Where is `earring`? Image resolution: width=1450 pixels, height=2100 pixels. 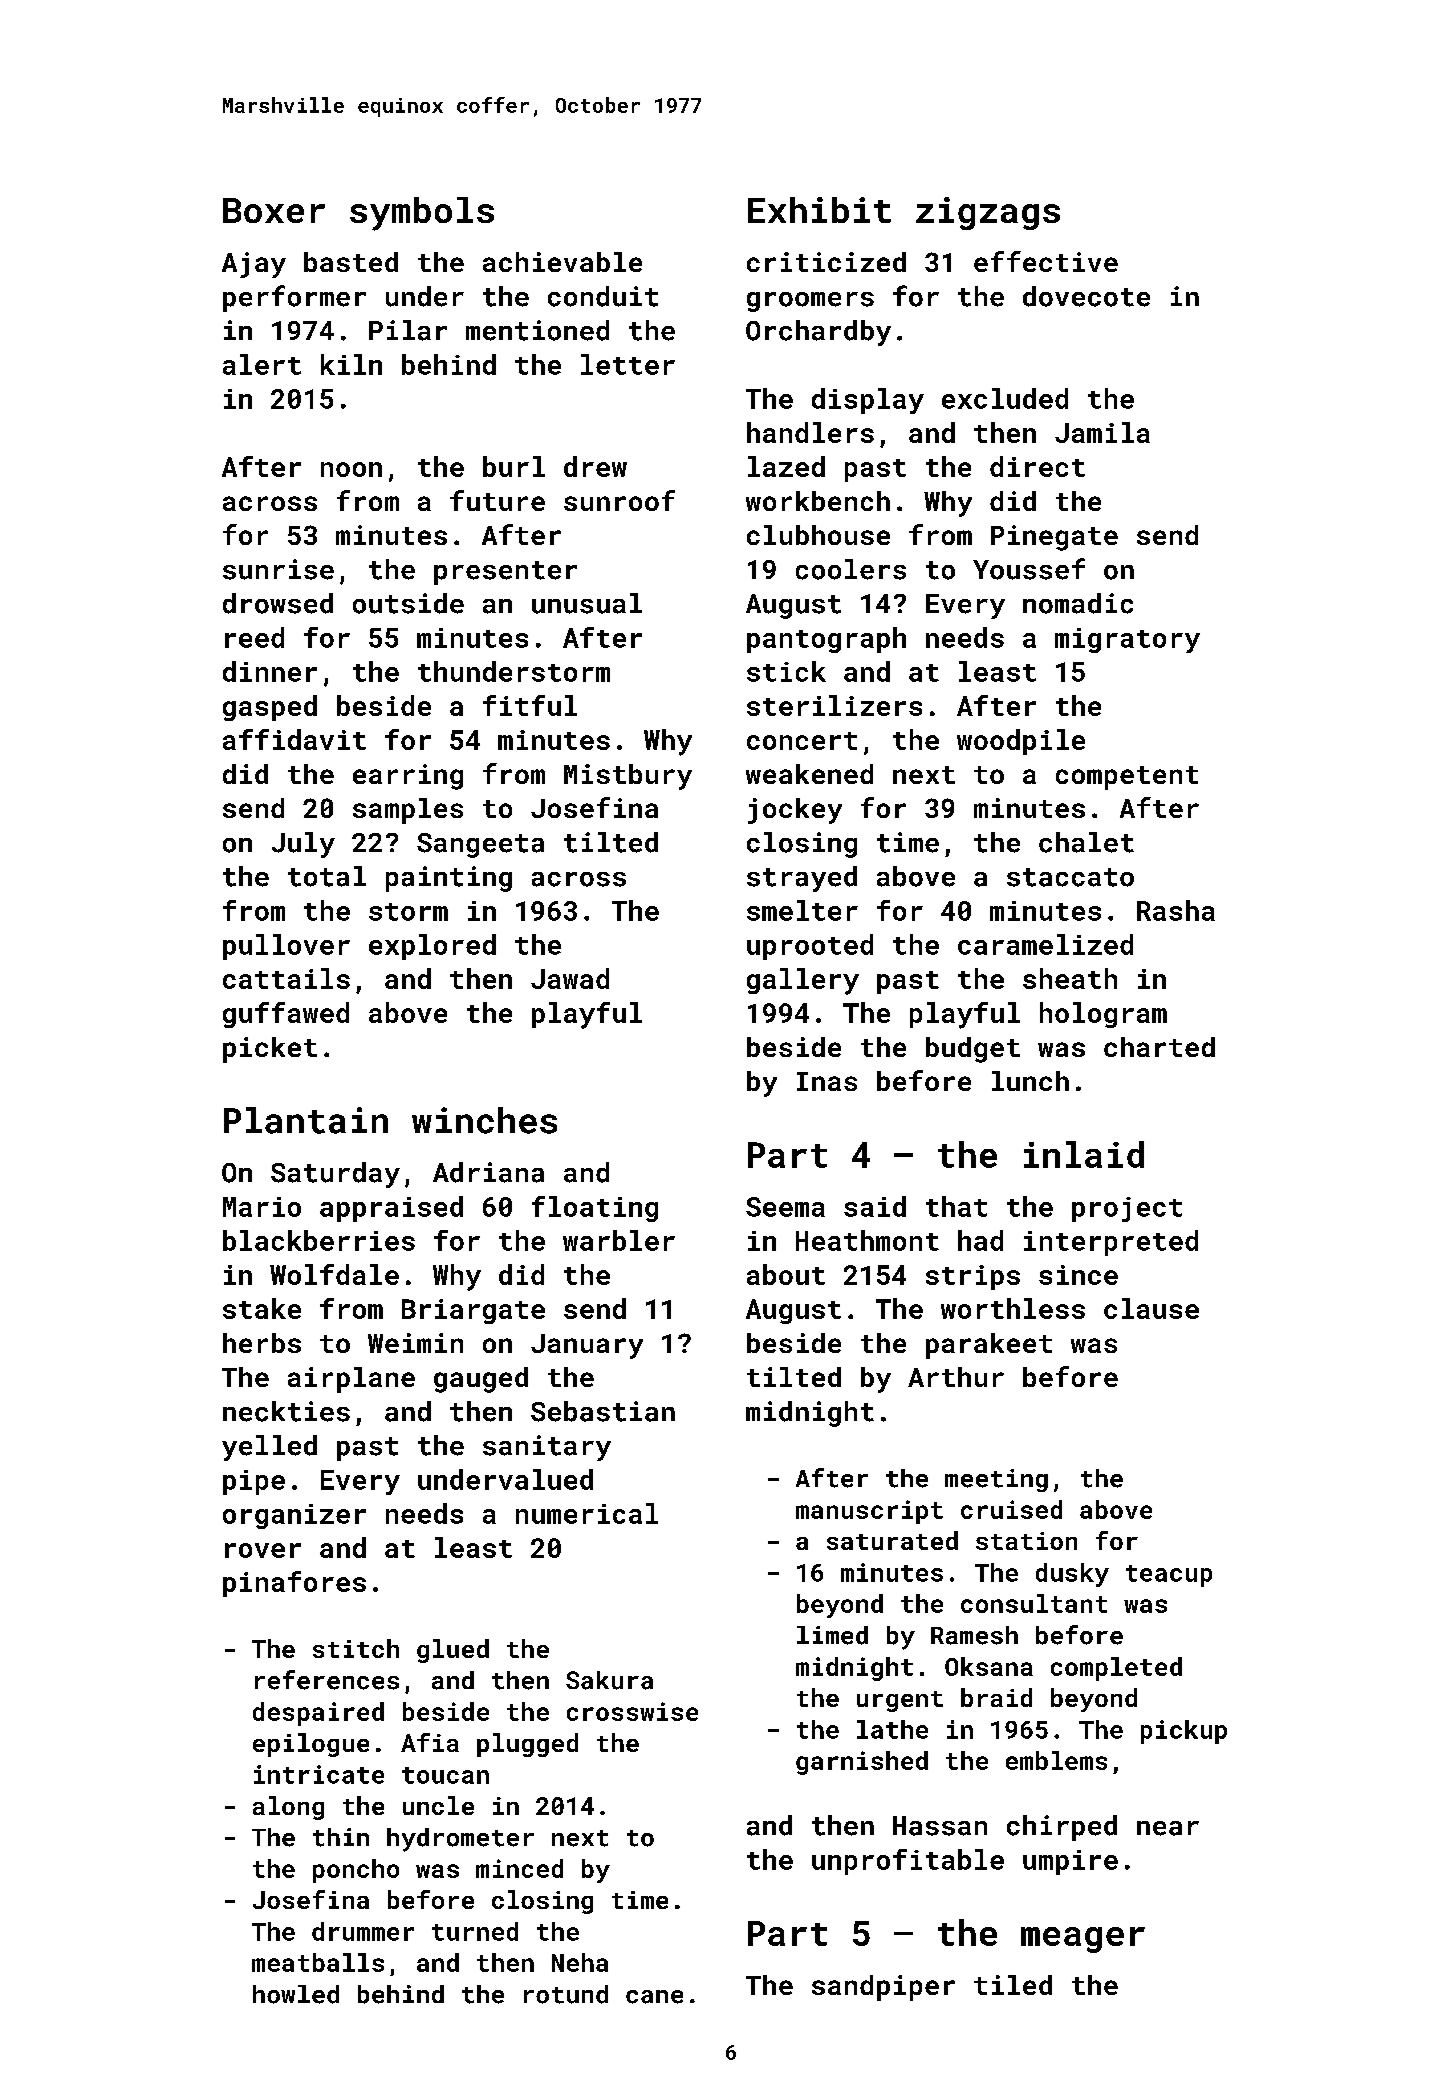 earring is located at coordinates (408, 777).
